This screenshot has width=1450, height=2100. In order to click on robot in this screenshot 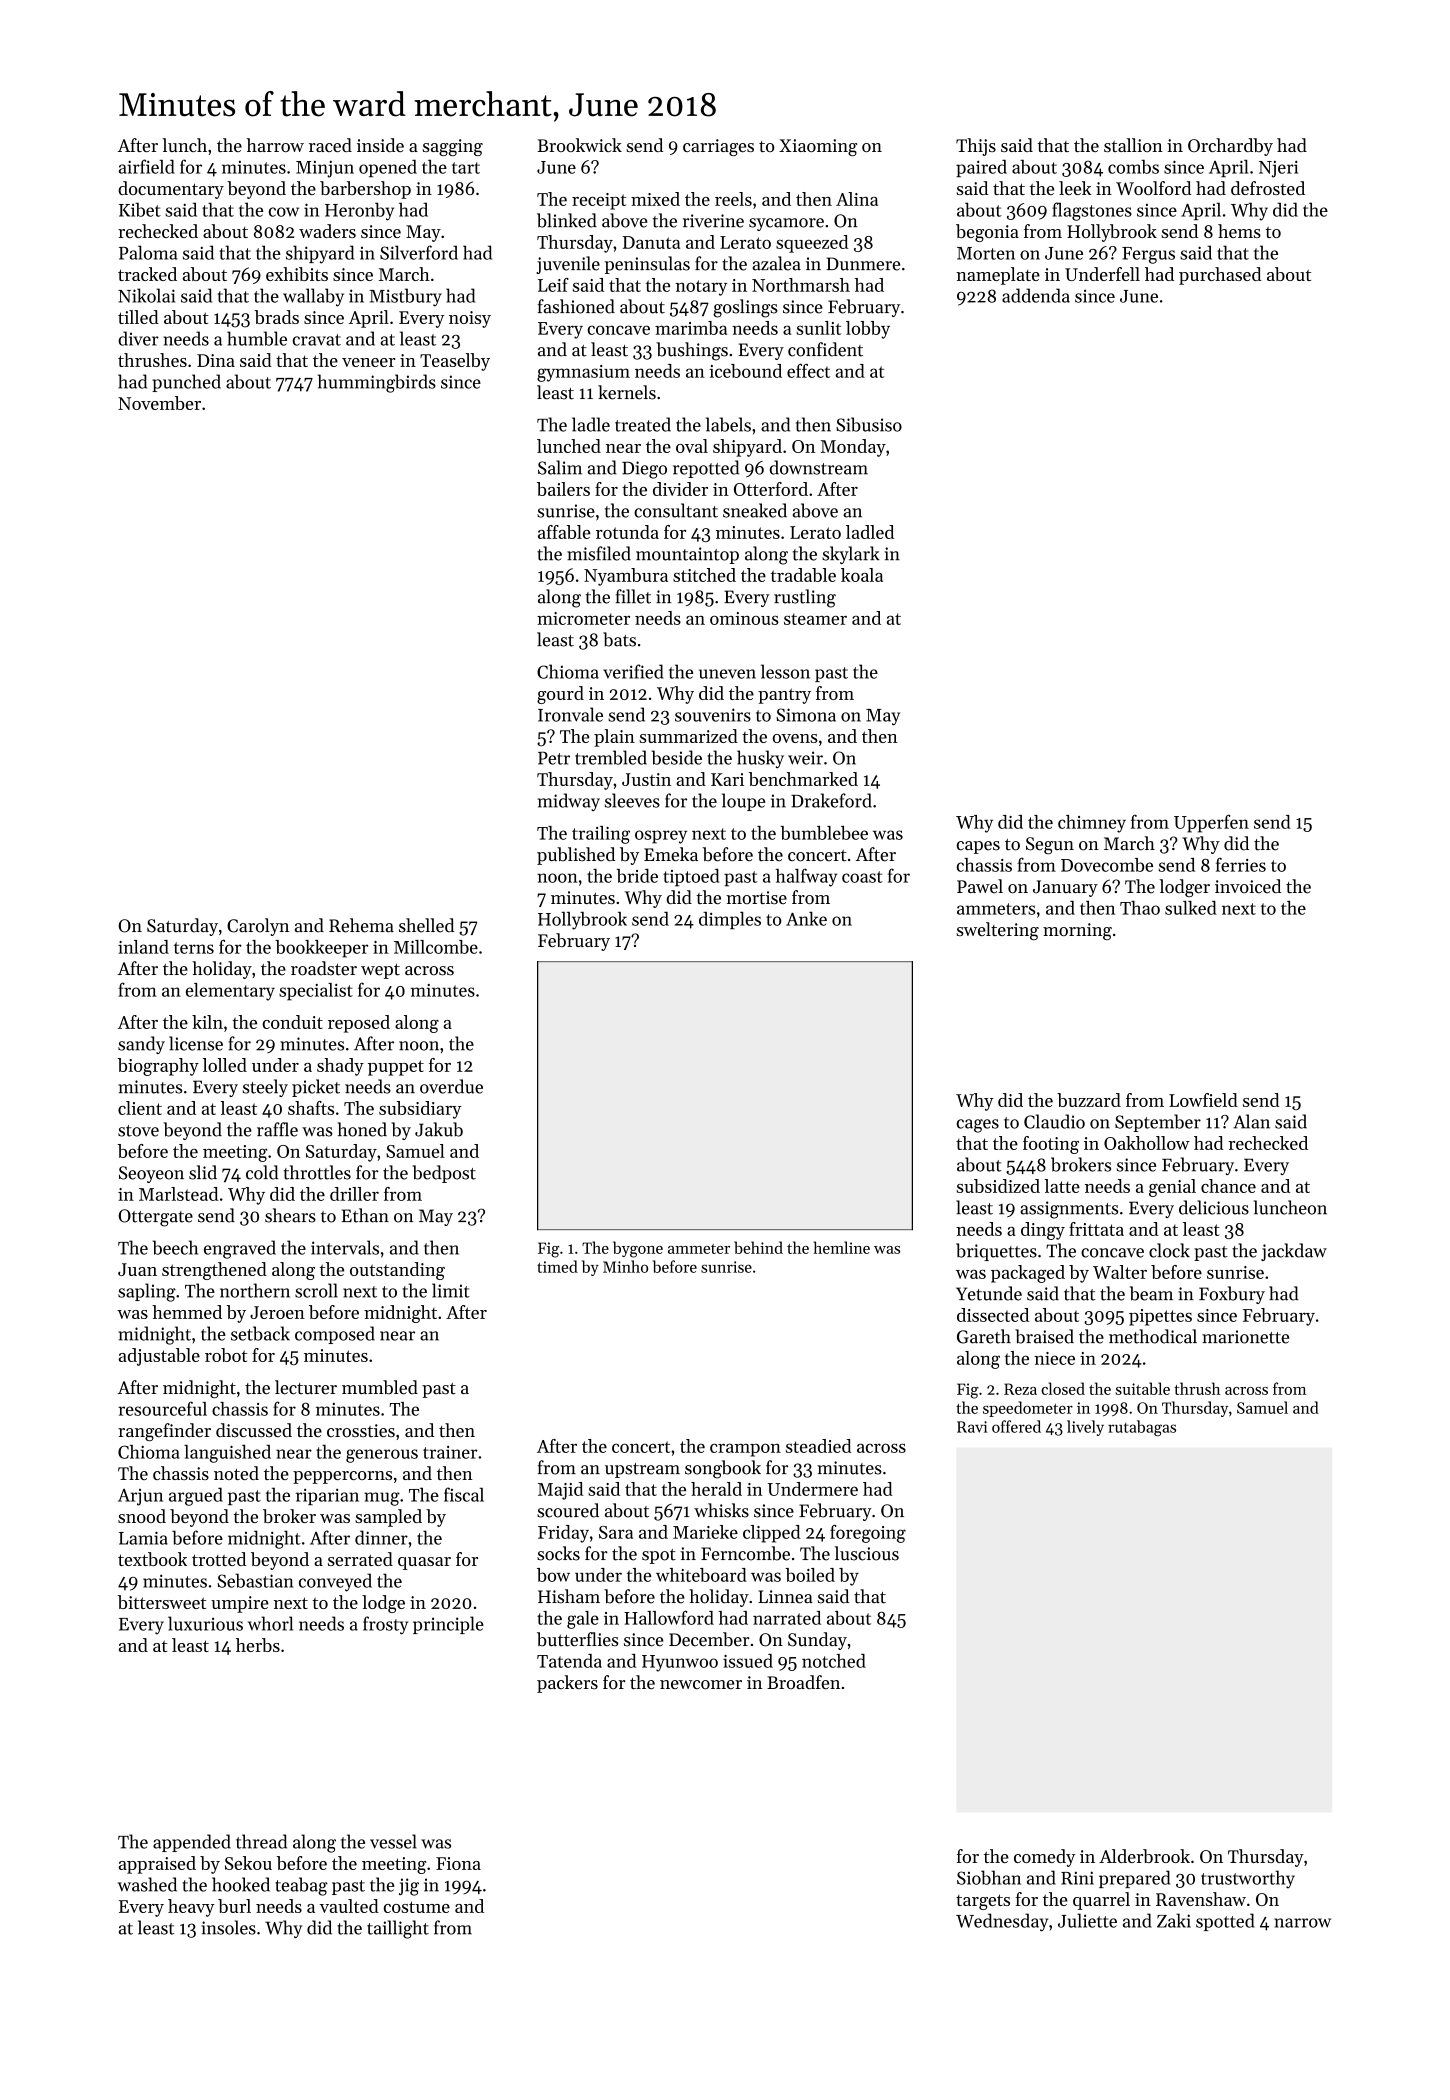, I will do `click(226, 1355)`.
